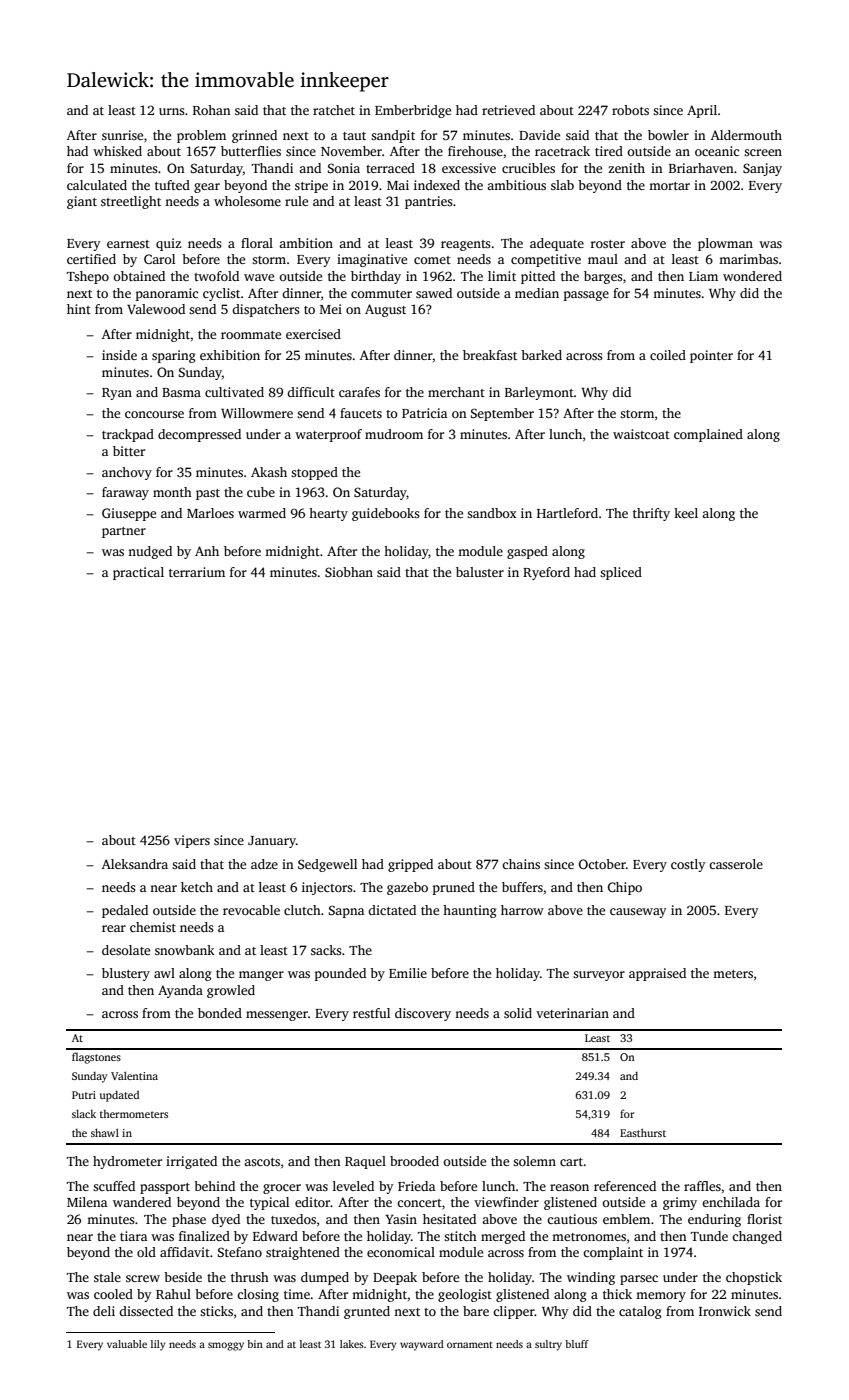 The height and width of the image is (1400, 849). I want to click on robots, so click(630, 110).
